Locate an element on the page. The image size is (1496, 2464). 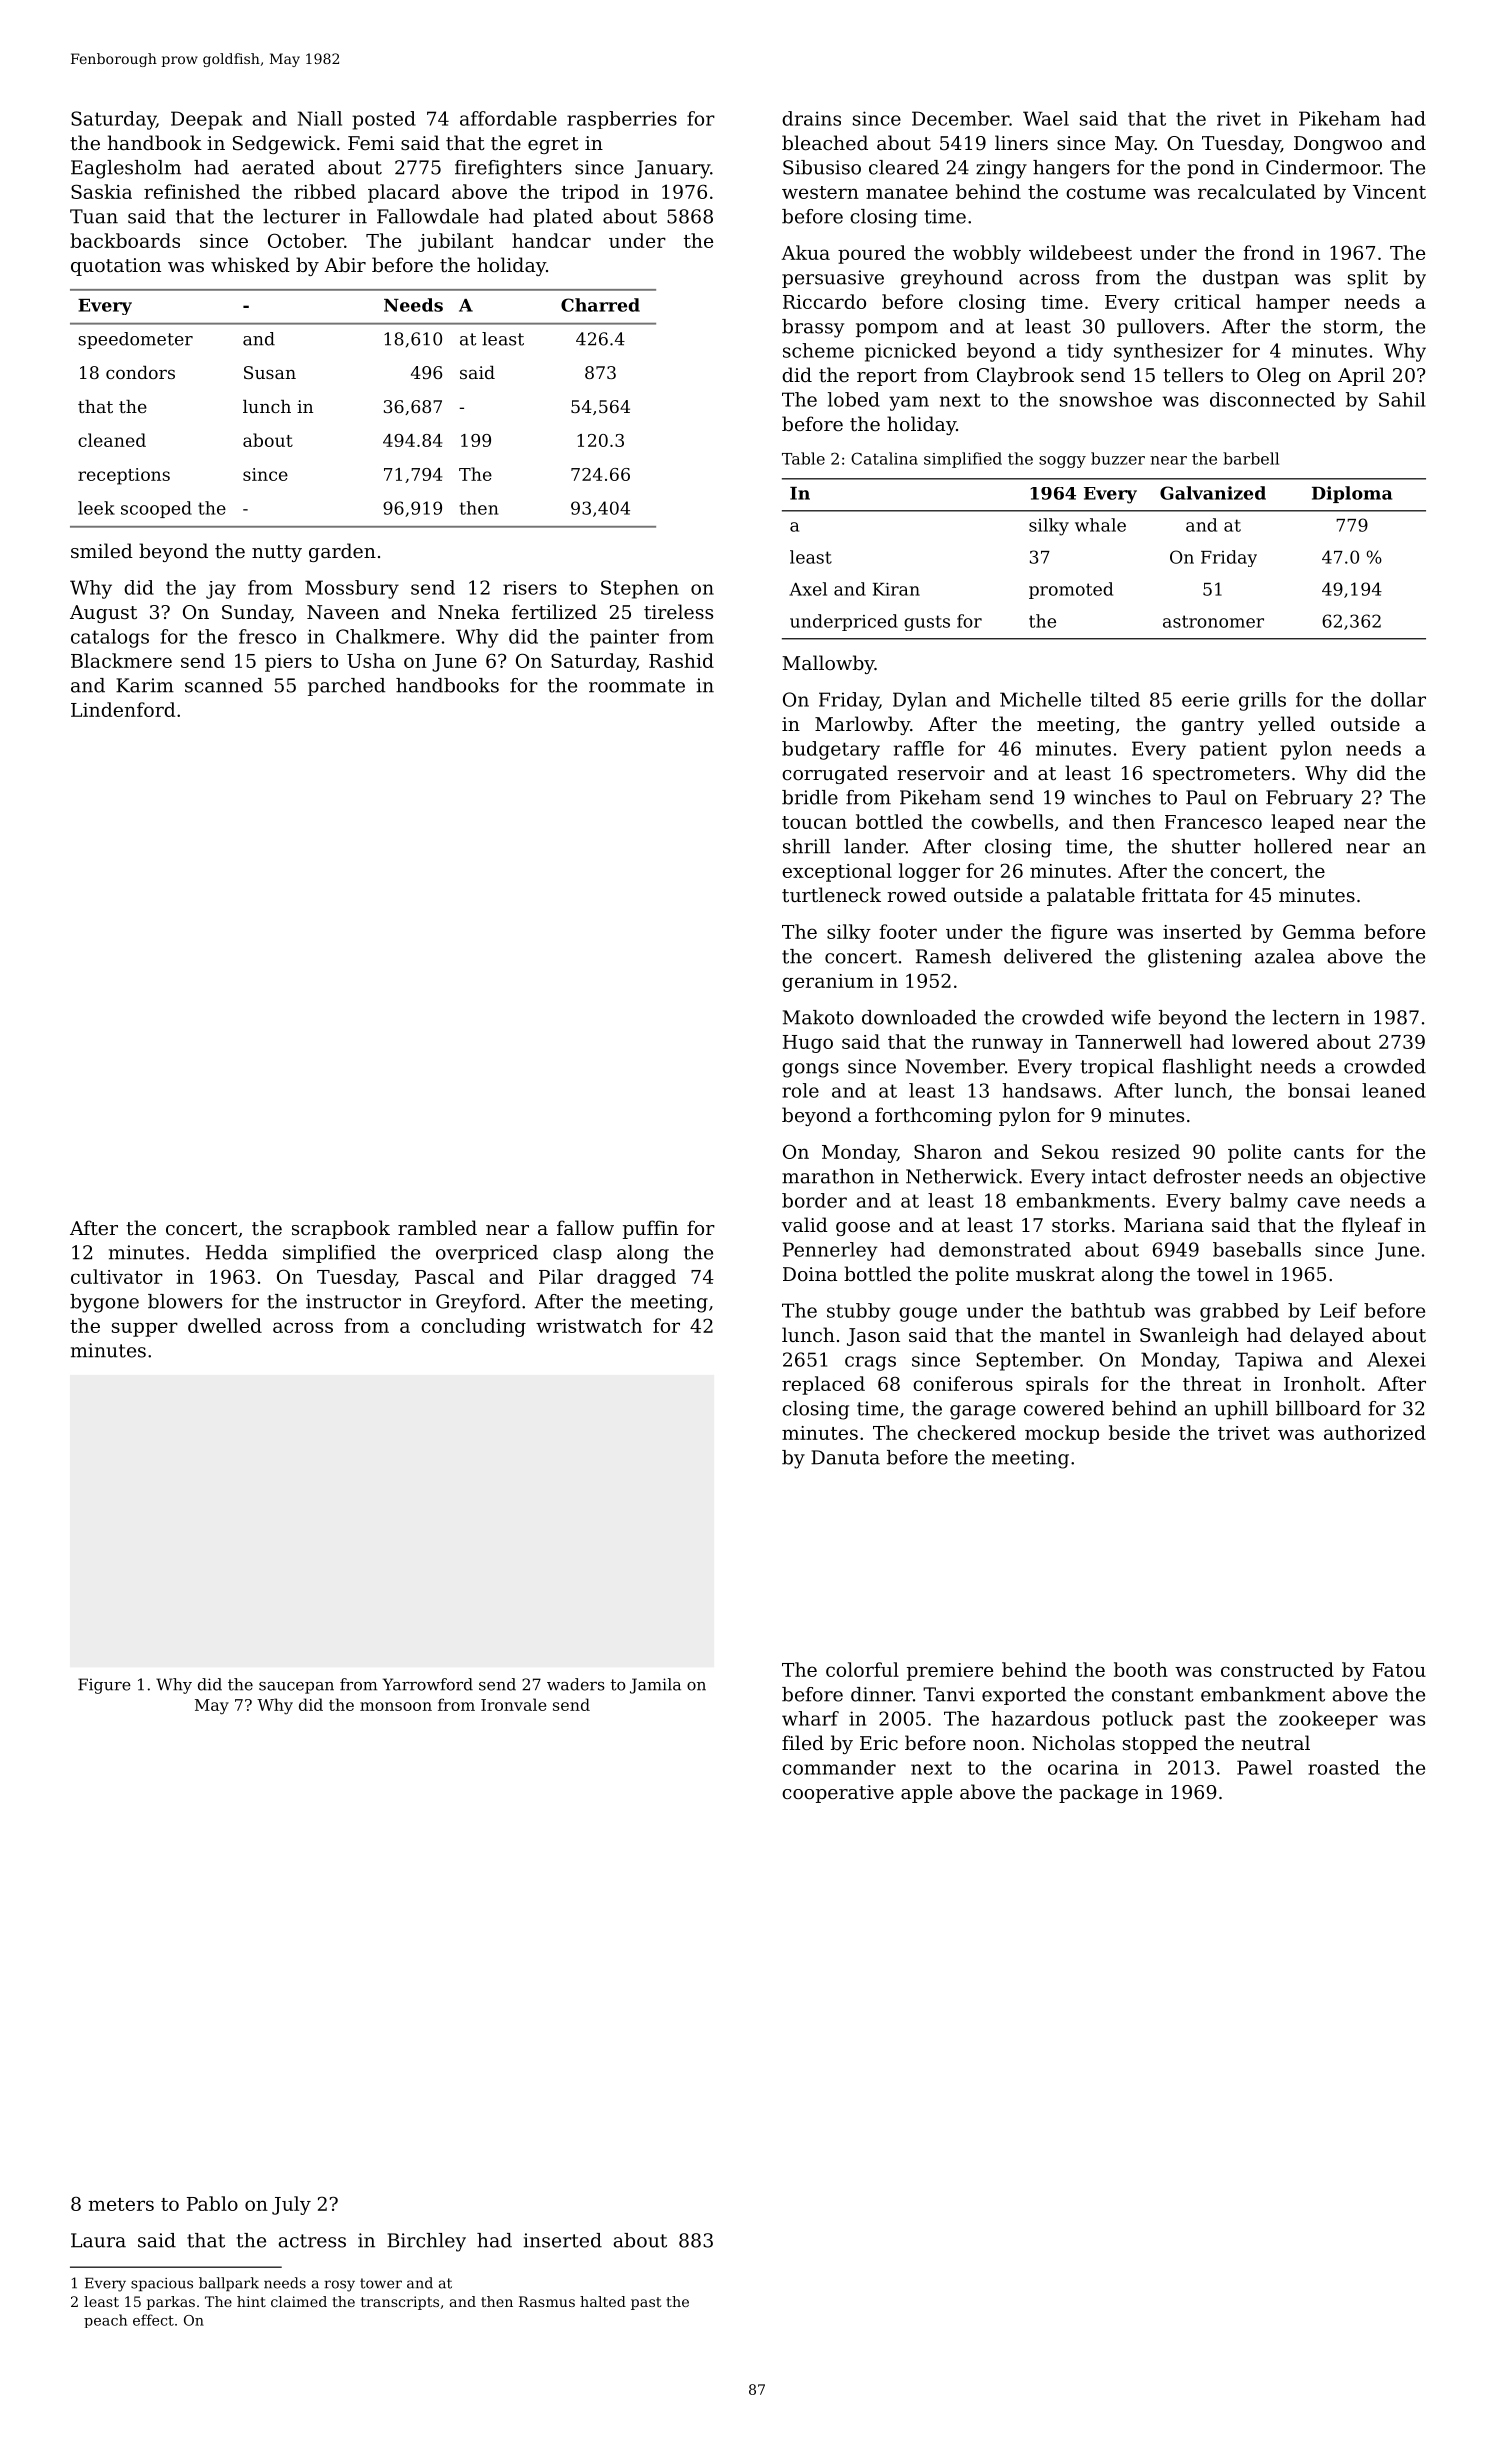
astronomer is located at coordinates (1213, 621).
